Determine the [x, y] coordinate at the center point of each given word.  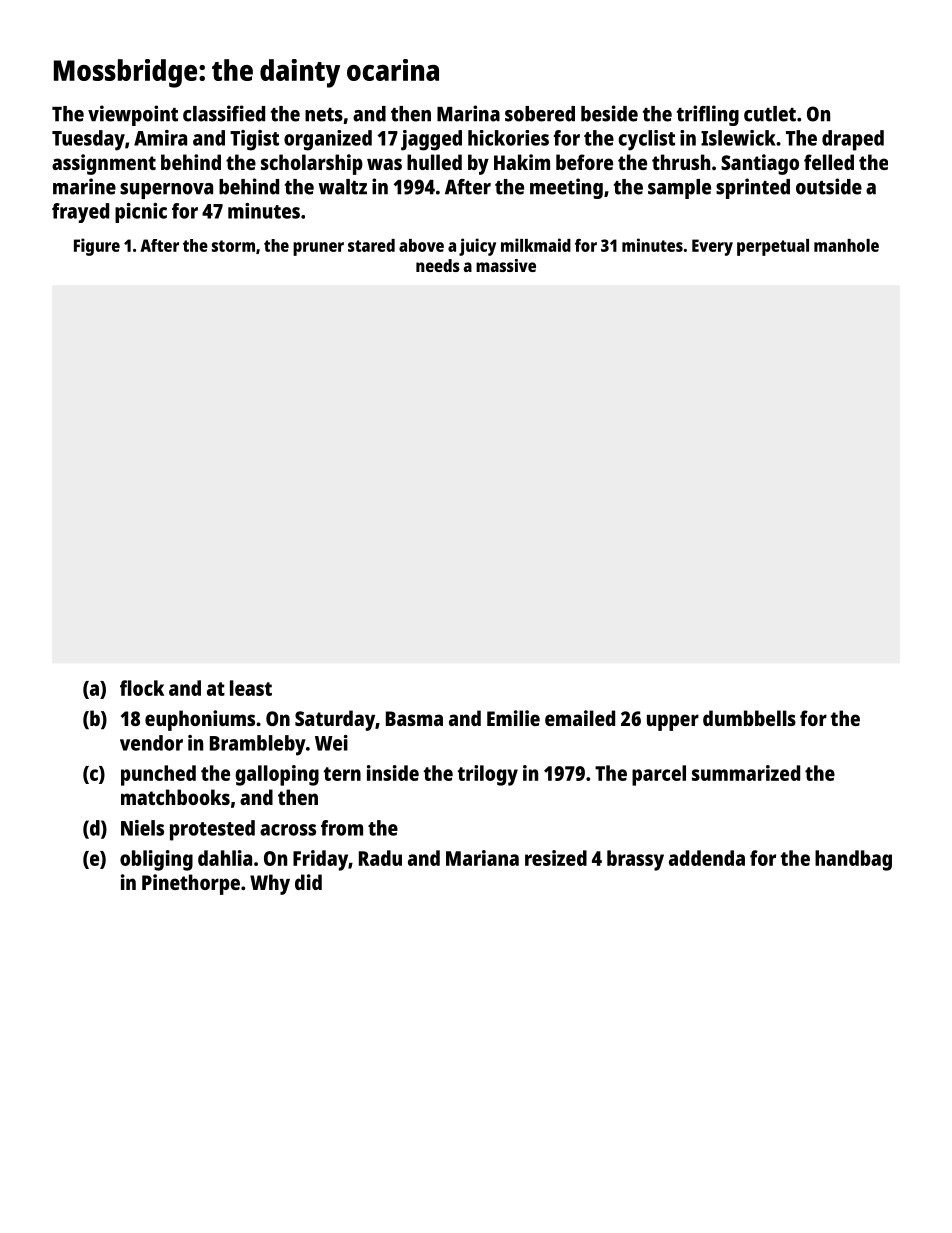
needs [438, 265]
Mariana [482, 858]
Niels [142, 828]
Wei [331, 743]
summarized [746, 773]
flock [142, 688]
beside [609, 113]
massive [506, 265]
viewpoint [133, 115]
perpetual [773, 247]
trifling [708, 115]
